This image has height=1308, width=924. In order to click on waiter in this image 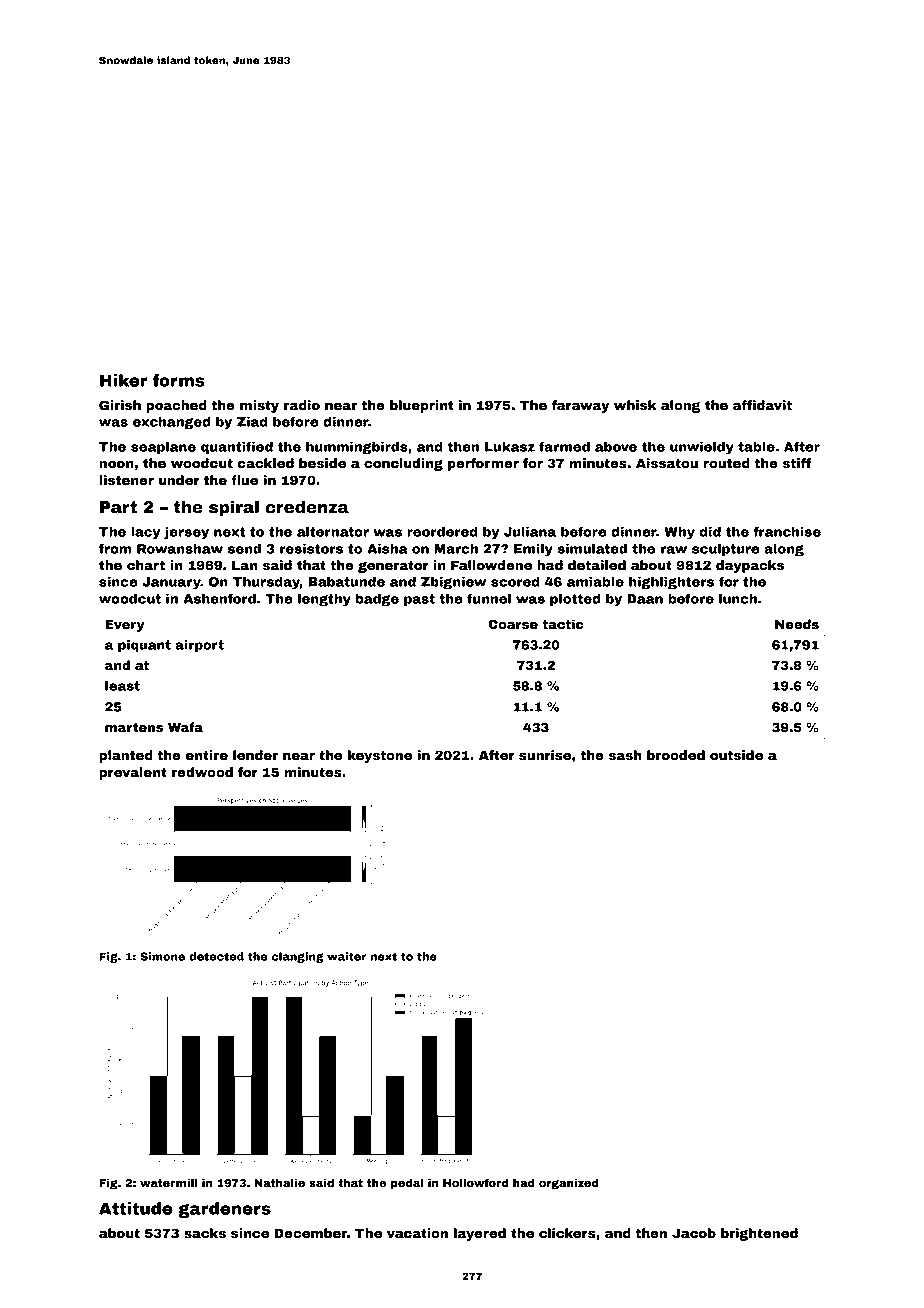, I will do `click(347, 956)`.
